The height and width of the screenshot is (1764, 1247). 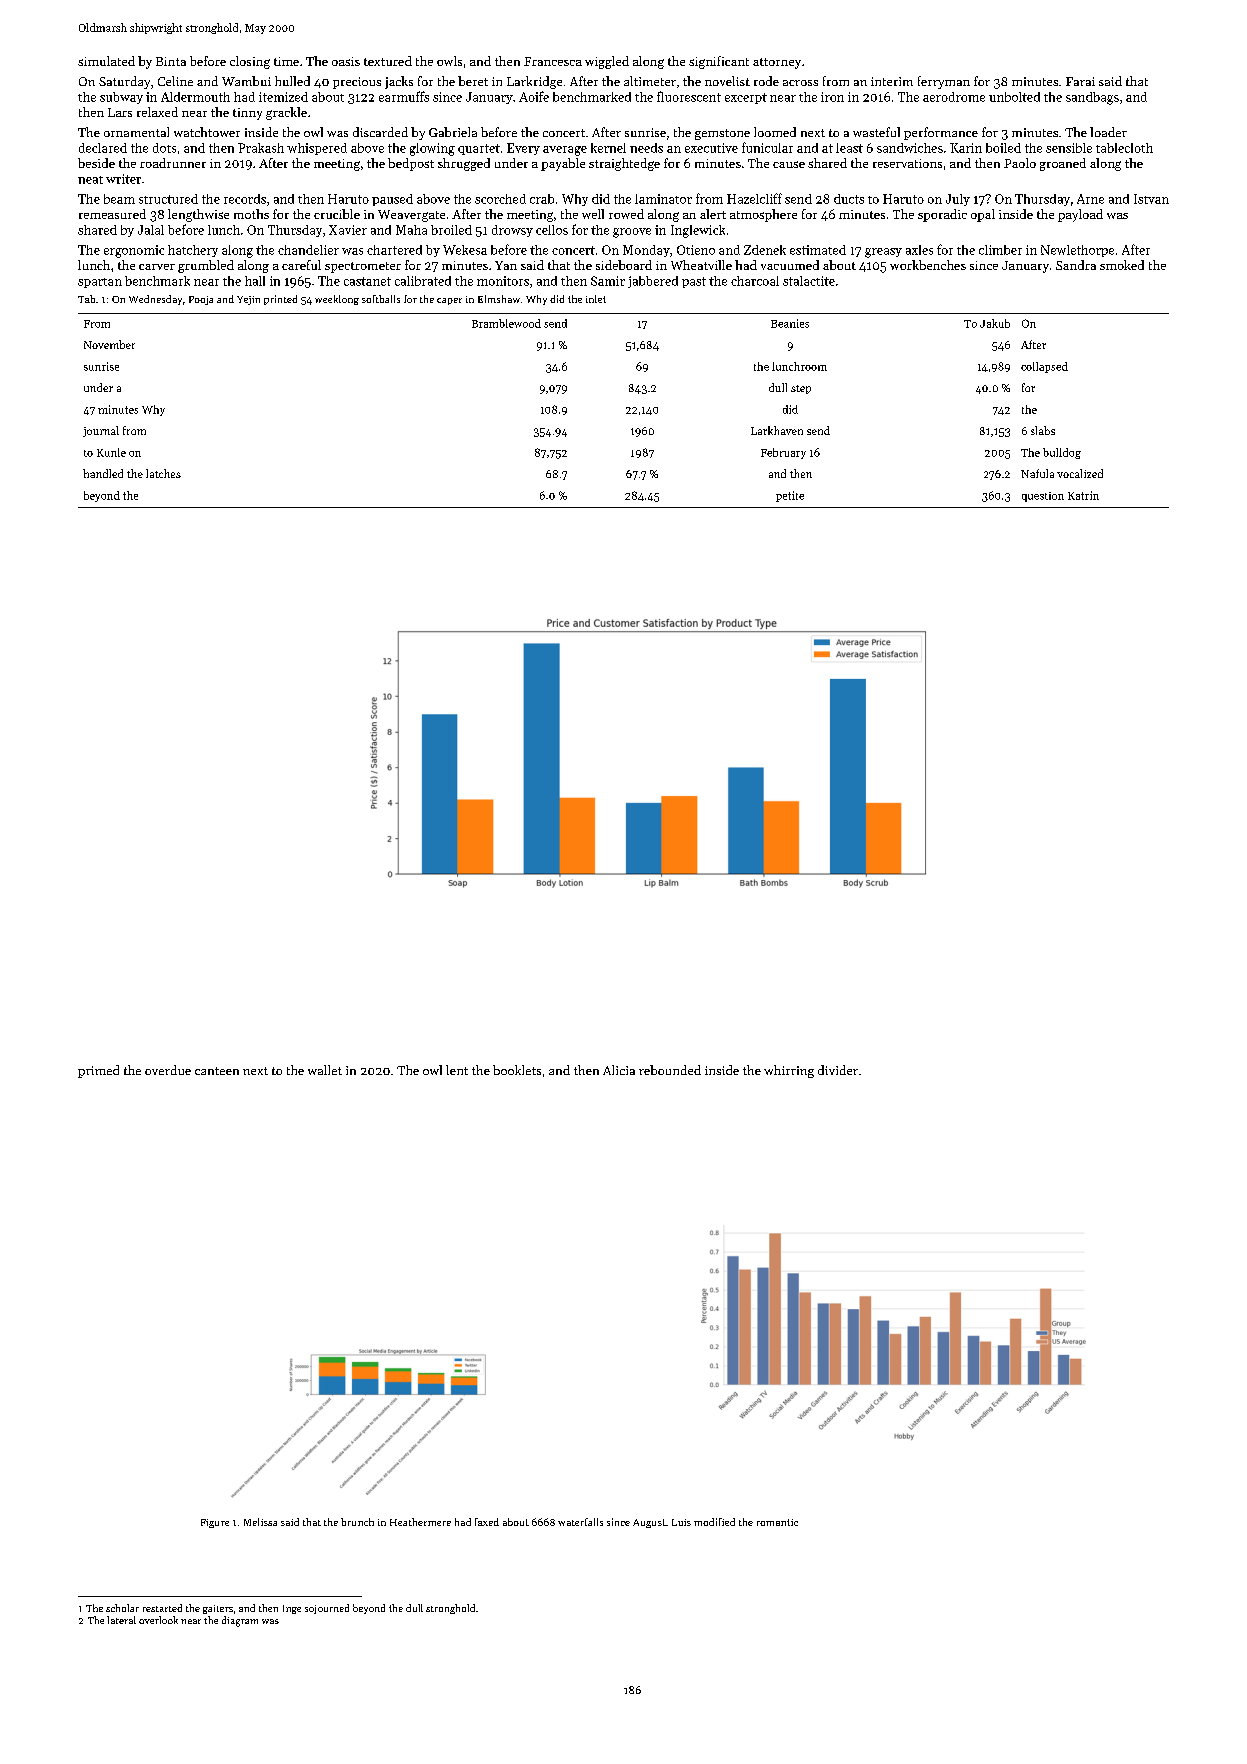 What do you see at coordinates (217, 1071) in the screenshot?
I see `canteen` at bounding box center [217, 1071].
